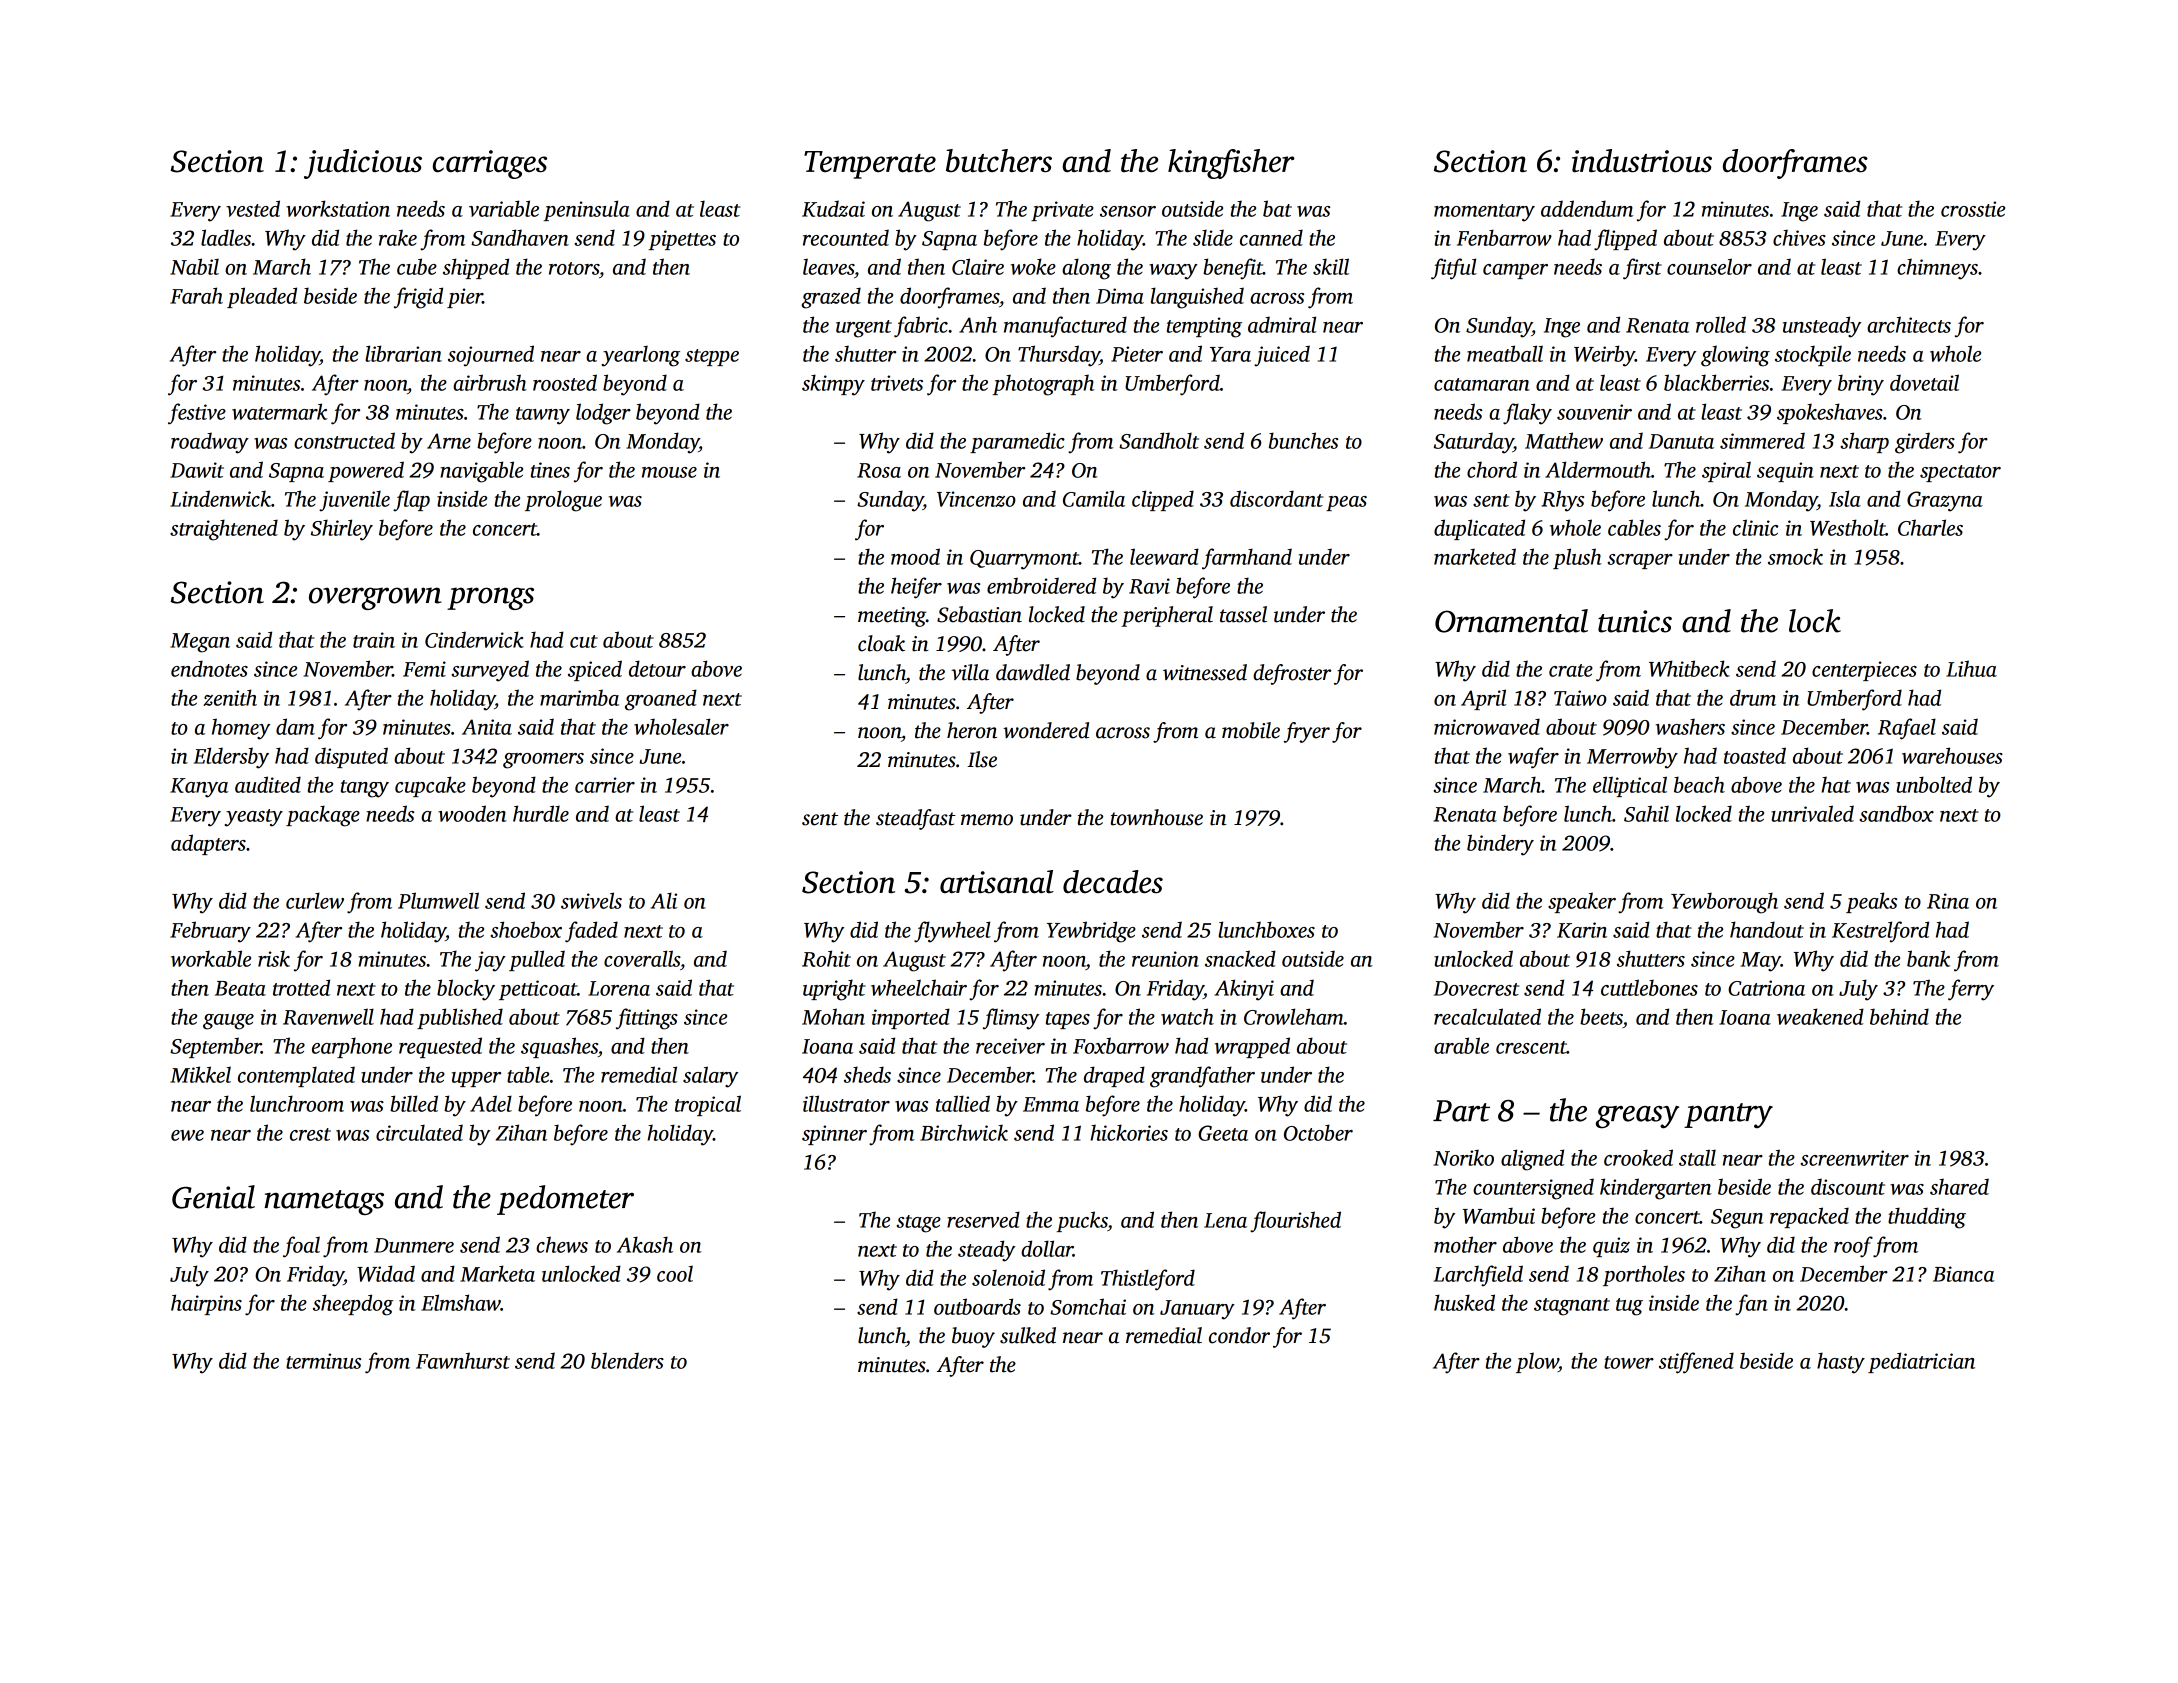 This image has height=1683, width=2178. What do you see at coordinates (1841, 1363) in the image?
I see `hasty` at bounding box center [1841, 1363].
